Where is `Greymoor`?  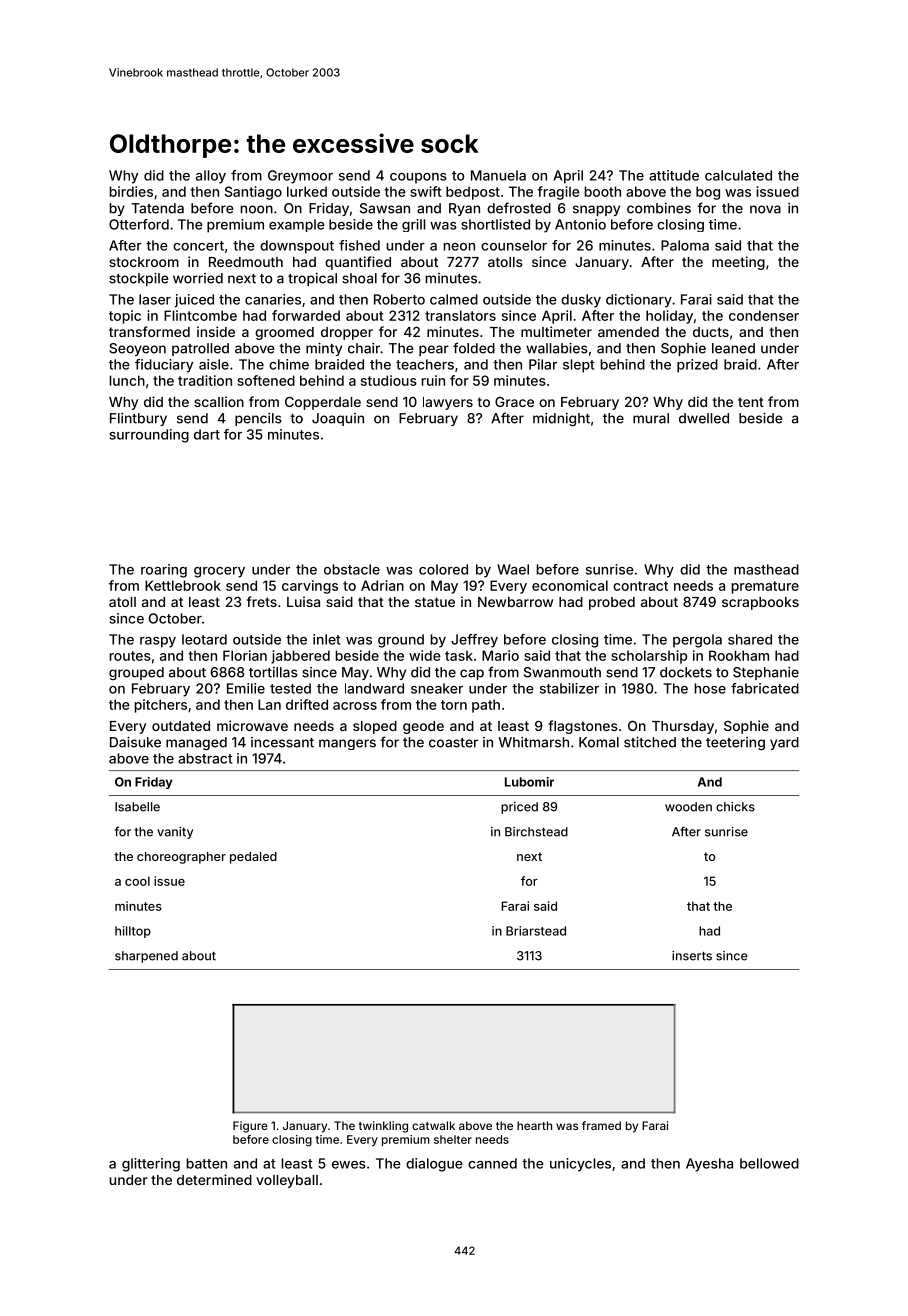 Greymoor is located at coordinates (300, 177).
